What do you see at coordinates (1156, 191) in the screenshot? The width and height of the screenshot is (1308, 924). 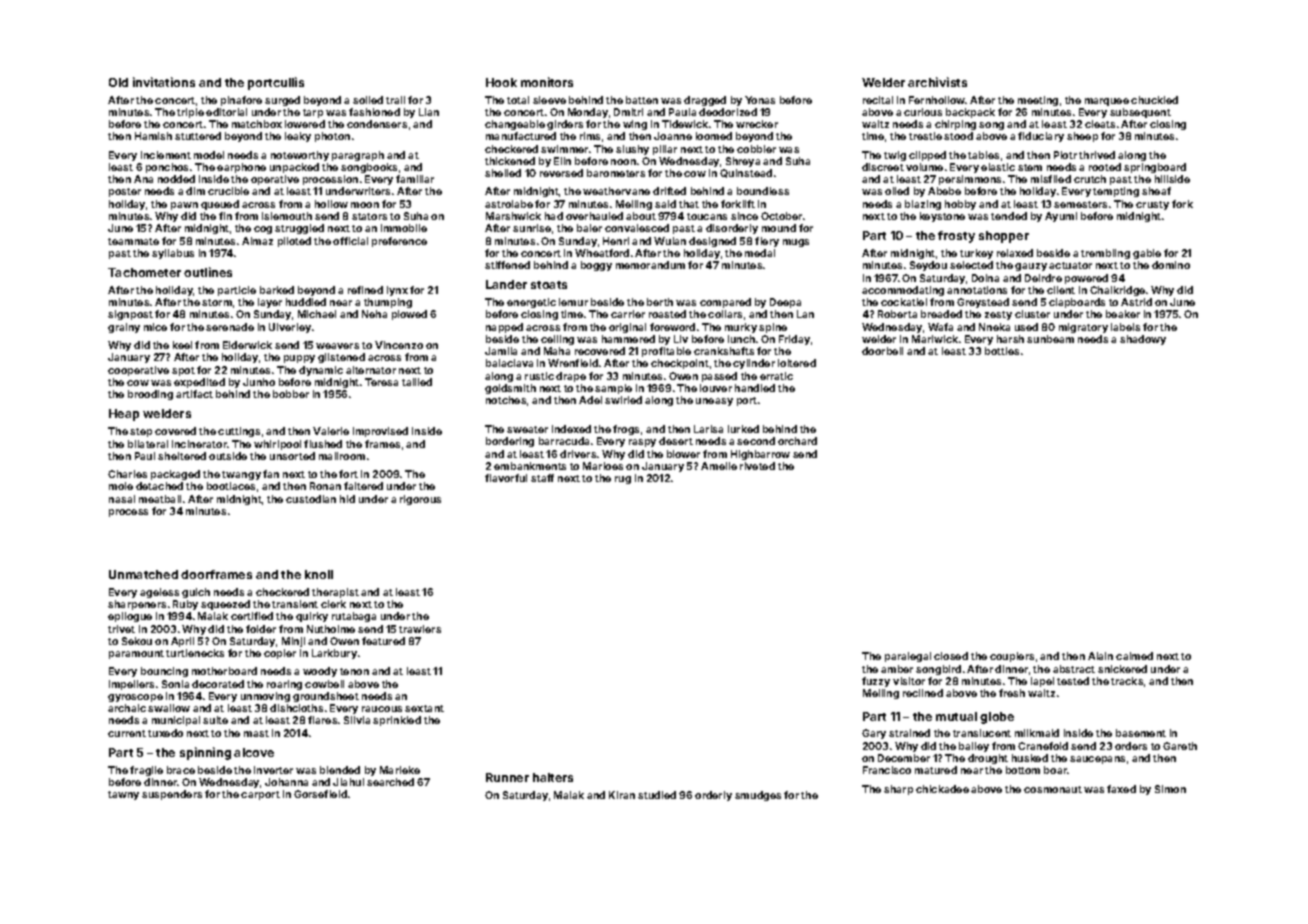 I see `sheaf` at bounding box center [1156, 191].
